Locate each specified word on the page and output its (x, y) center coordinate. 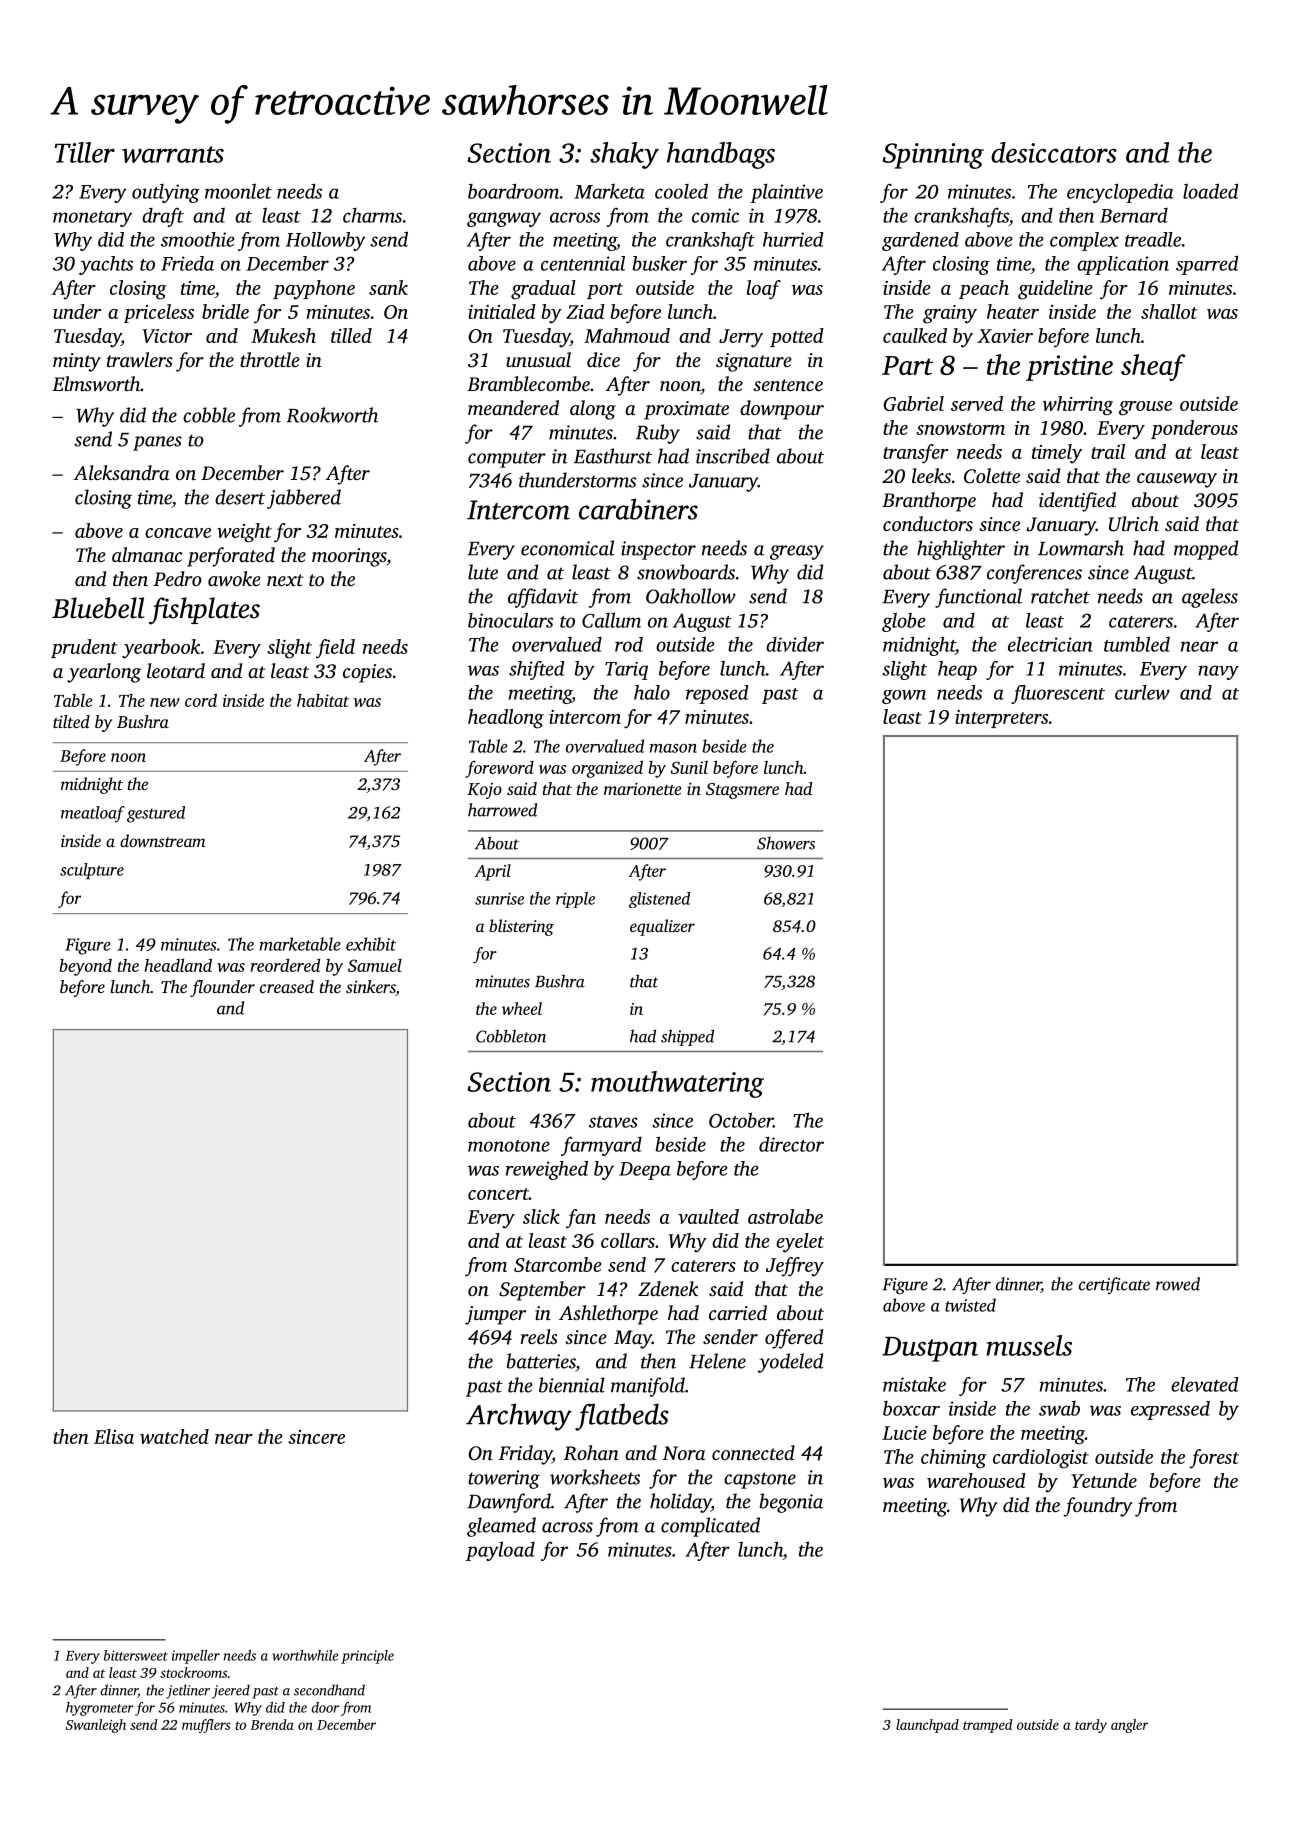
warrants (173, 154)
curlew (1142, 692)
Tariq (626, 671)
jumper (495, 1315)
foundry (1097, 1507)
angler (1129, 1726)
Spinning (933, 156)
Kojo (484, 791)
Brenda (272, 1724)
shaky (624, 155)
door (325, 1707)
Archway (519, 1417)
